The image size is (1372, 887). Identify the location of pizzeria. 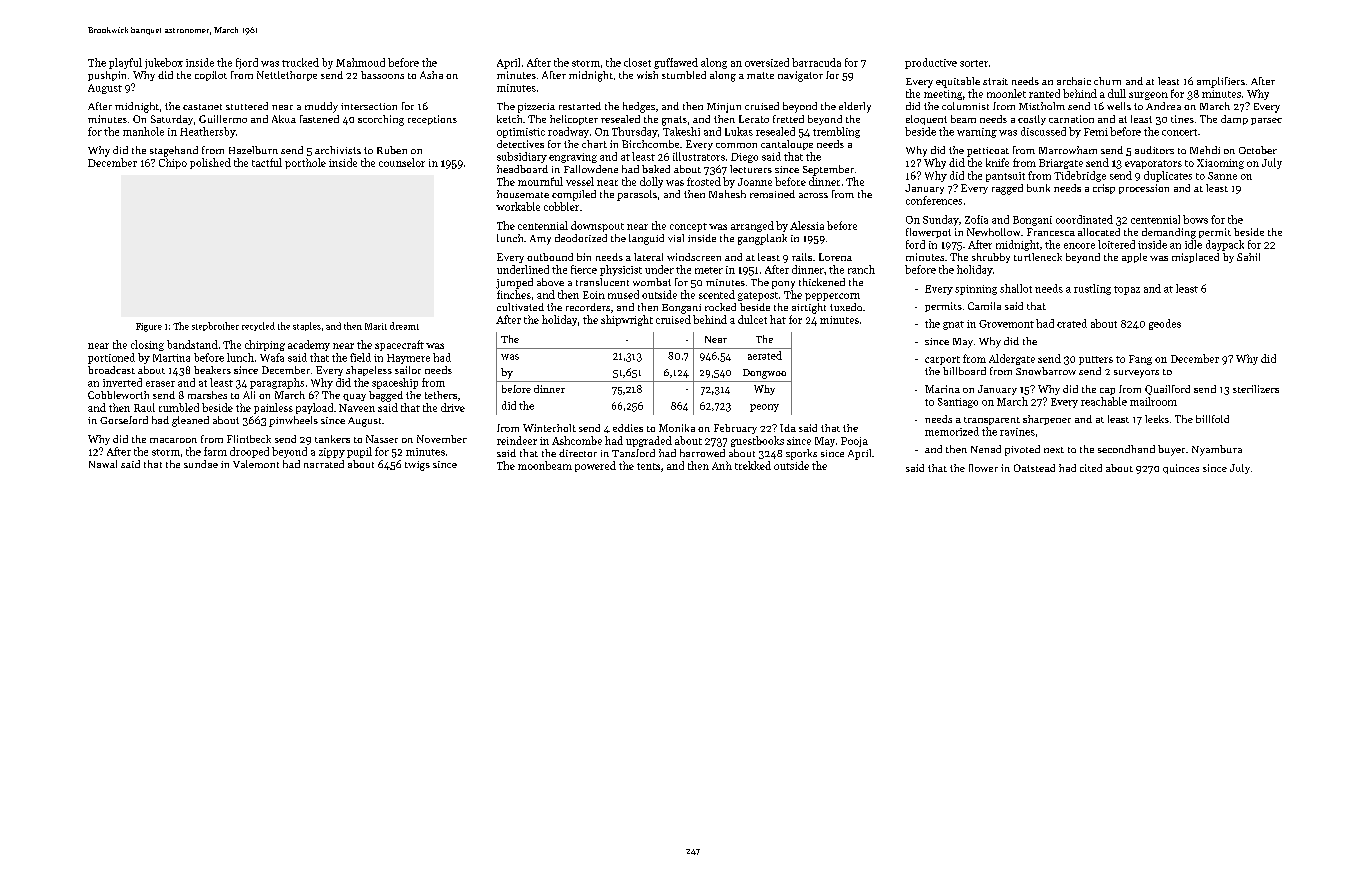
(536, 108).
